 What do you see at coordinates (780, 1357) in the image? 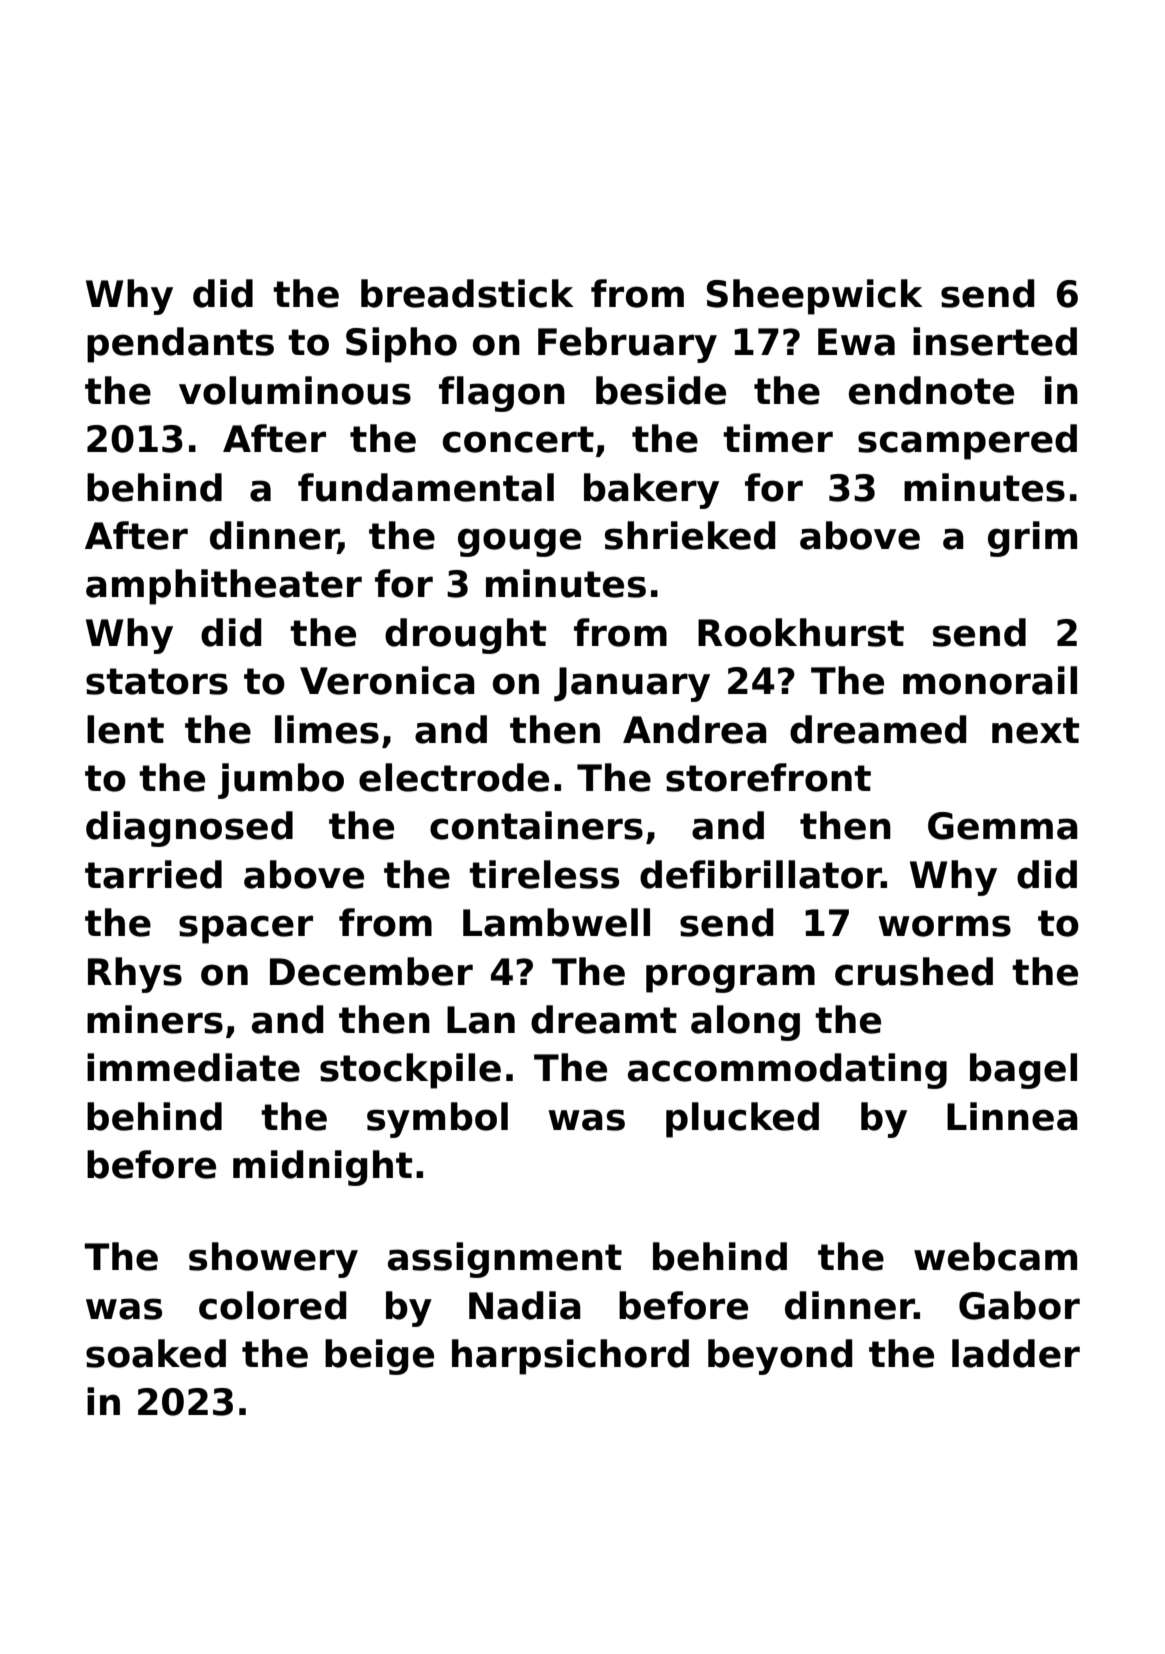
I see `beyond` at bounding box center [780, 1357].
